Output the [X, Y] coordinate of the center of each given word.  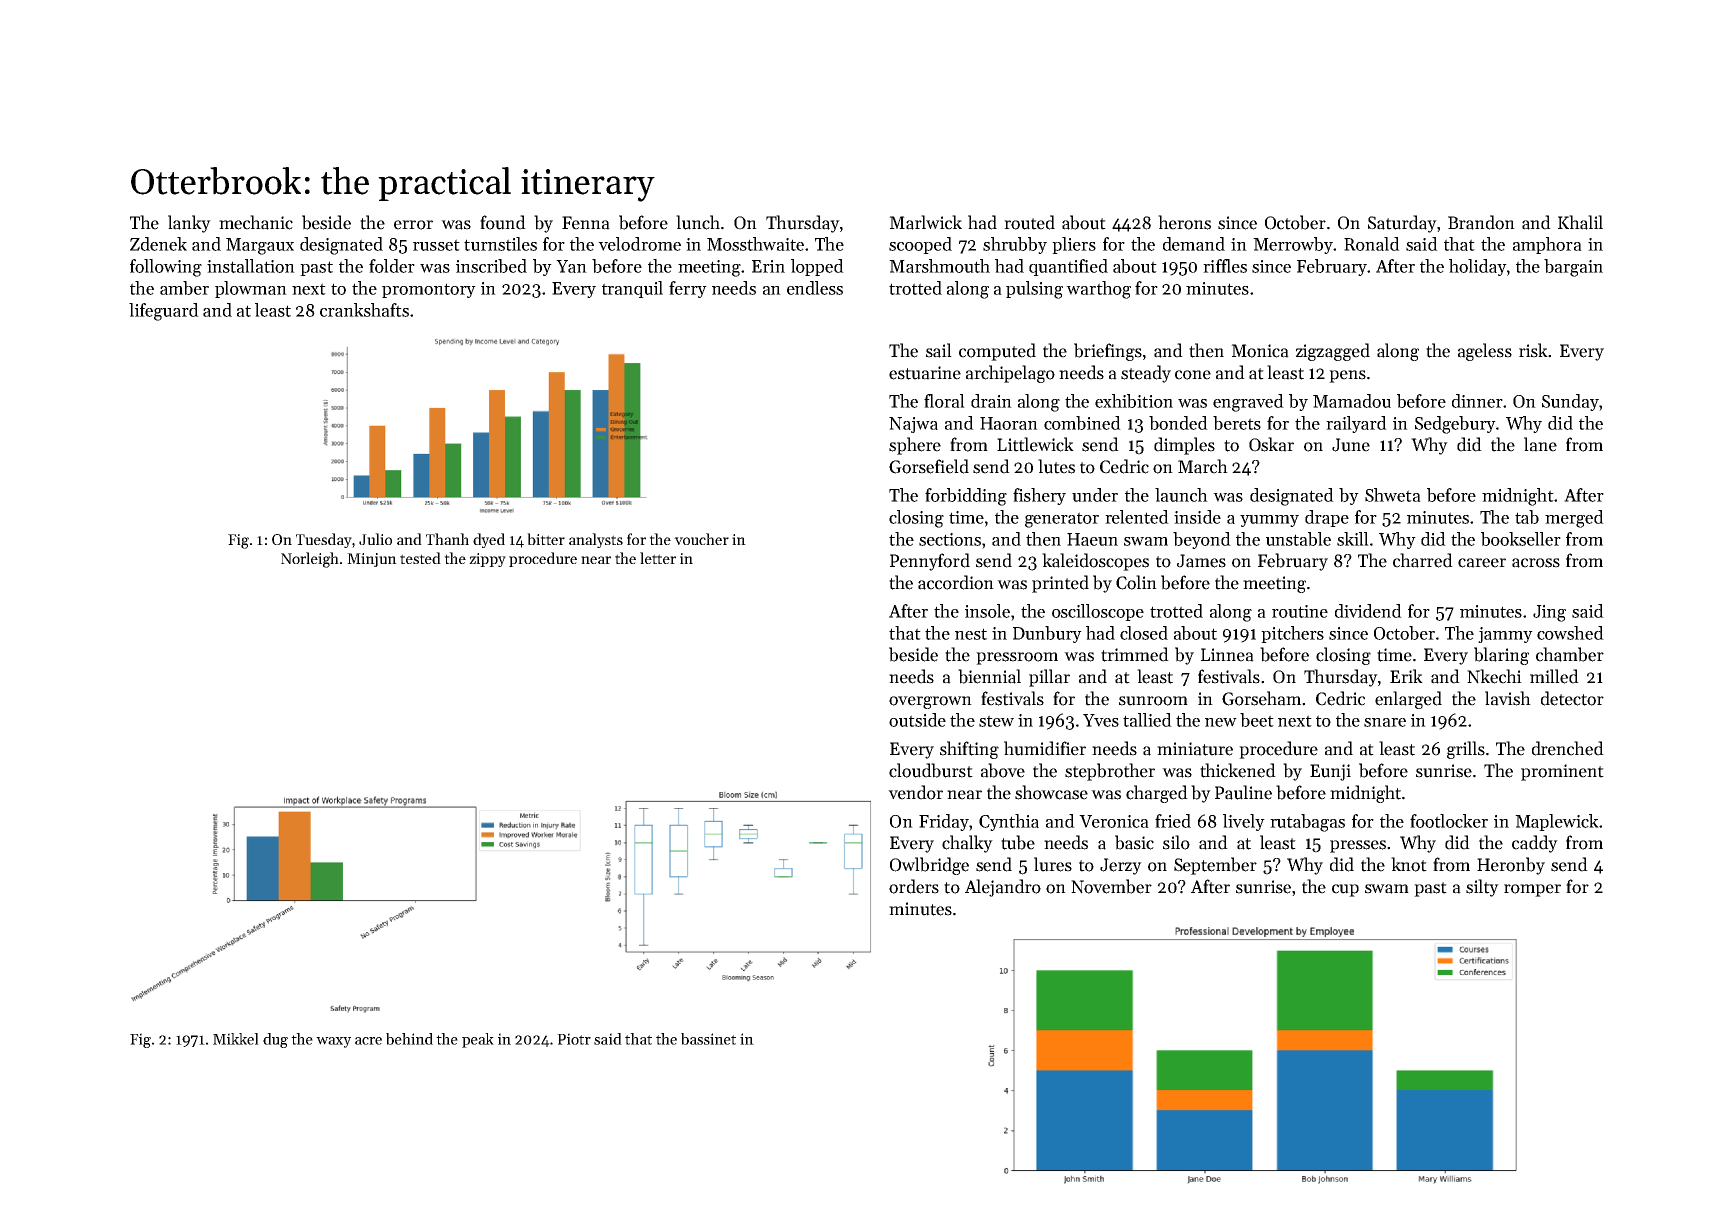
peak [478, 1040]
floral [944, 401]
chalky [967, 844]
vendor [915, 792]
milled [1554, 676]
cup [1345, 890]
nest [971, 634]
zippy [487, 560]
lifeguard [164, 312]
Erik [1406, 676]
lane [1540, 444]
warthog [1098, 290]
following [166, 268]
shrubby [1015, 245]
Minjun [372, 560]
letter [658, 558]
